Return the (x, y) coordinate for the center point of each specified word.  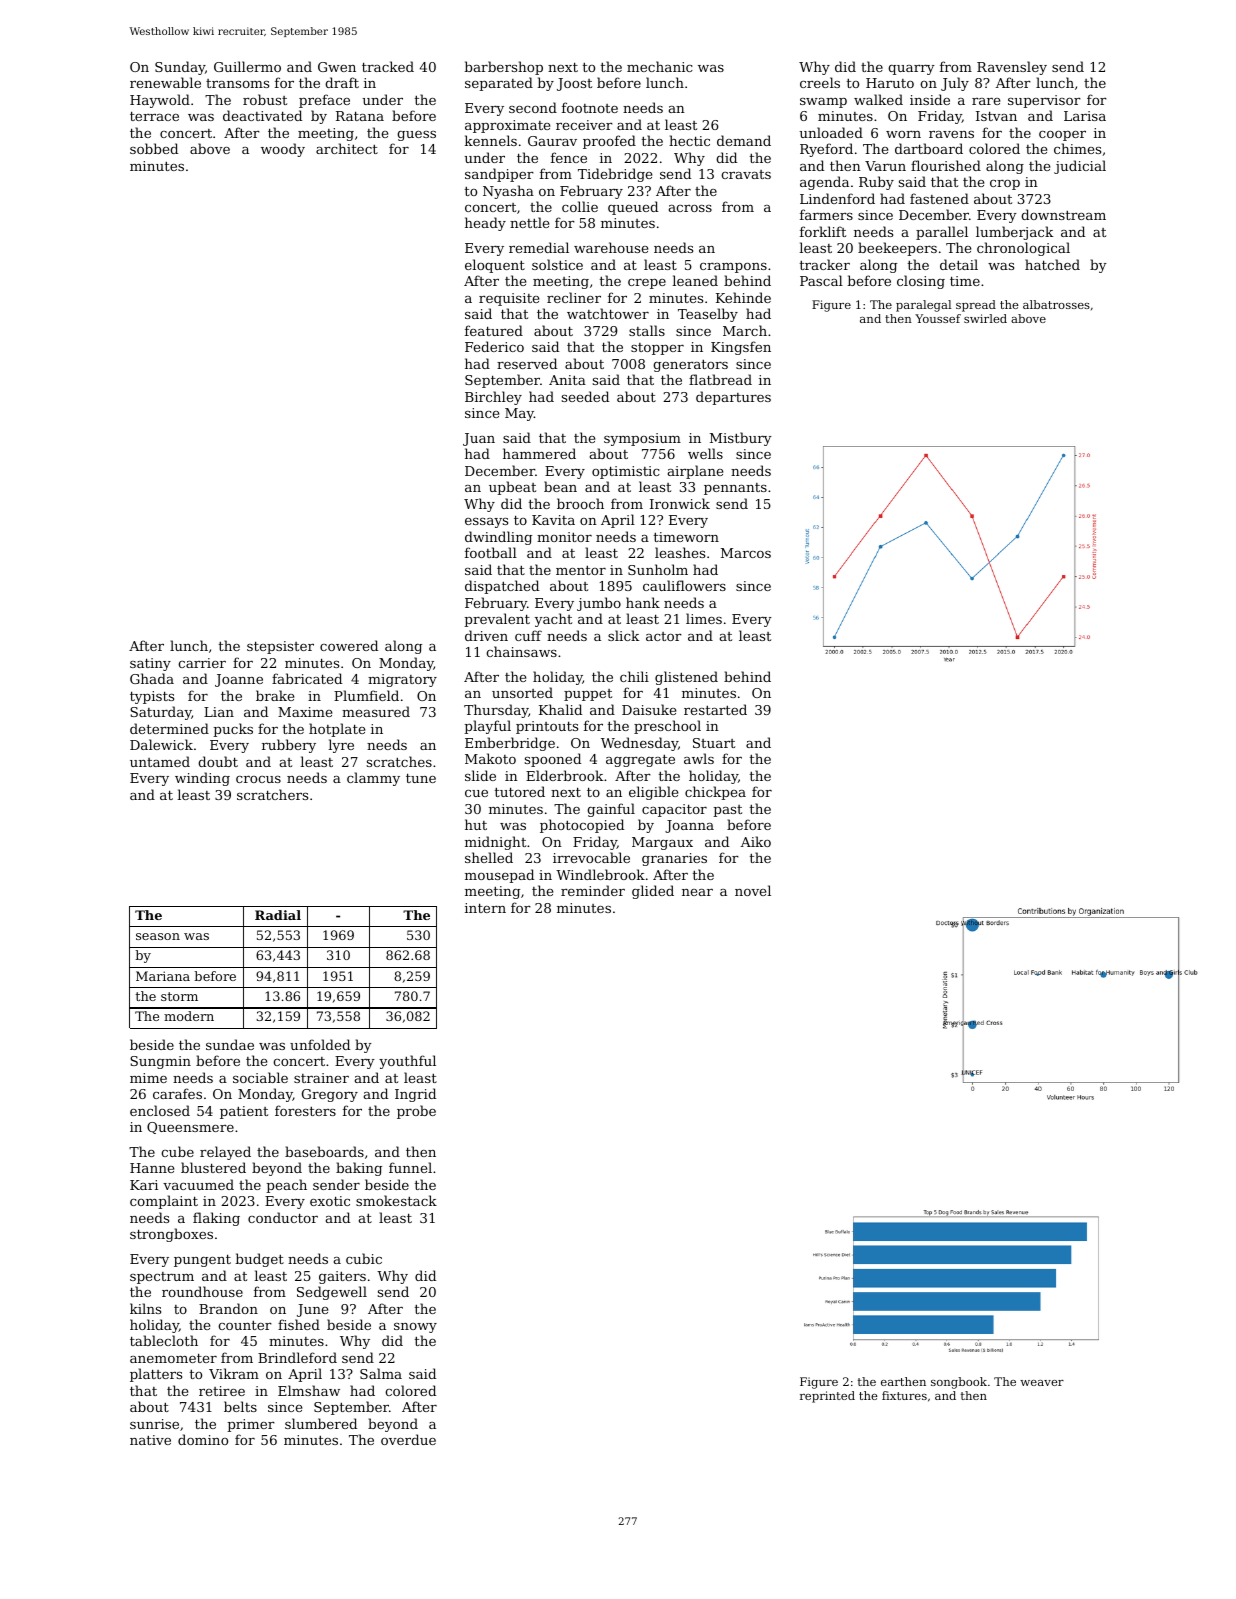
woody (283, 150)
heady (485, 224)
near (697, 892)
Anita (567, 380)
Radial (278, 915)
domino (203, 1439)
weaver (1042, 1383)
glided (653, 892)
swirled (985, 318)
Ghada (152, 678)
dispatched (502, 587)
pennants (735, 489)
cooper (1062, 136)
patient (244, 1112)
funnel (410, 1167)
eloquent (495, 266)
